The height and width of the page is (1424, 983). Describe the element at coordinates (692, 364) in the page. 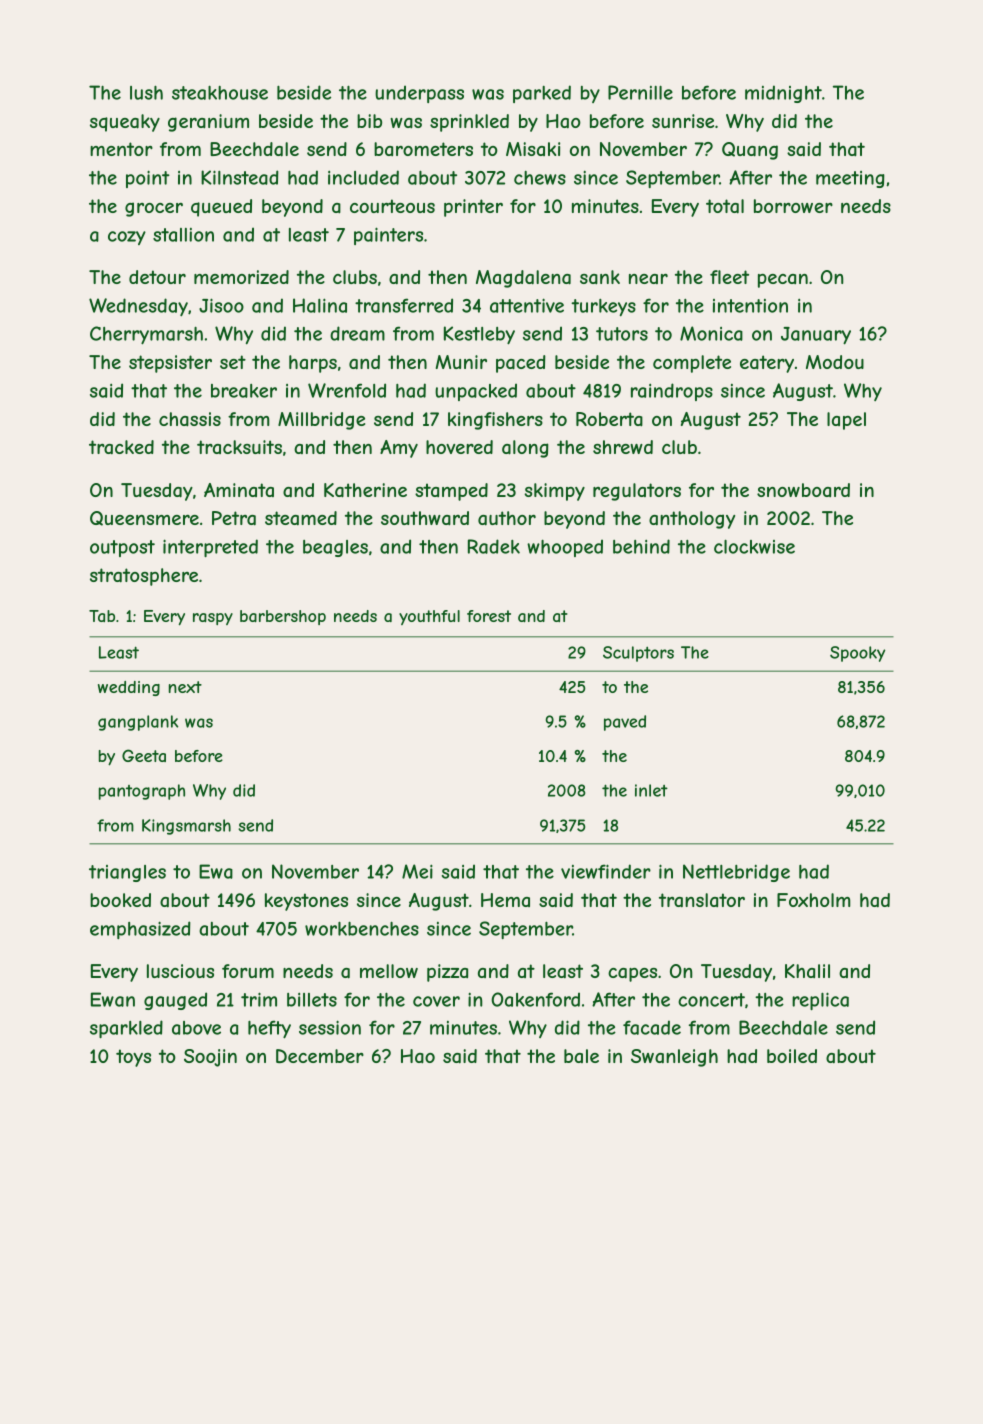

I see `complete` at that location.
